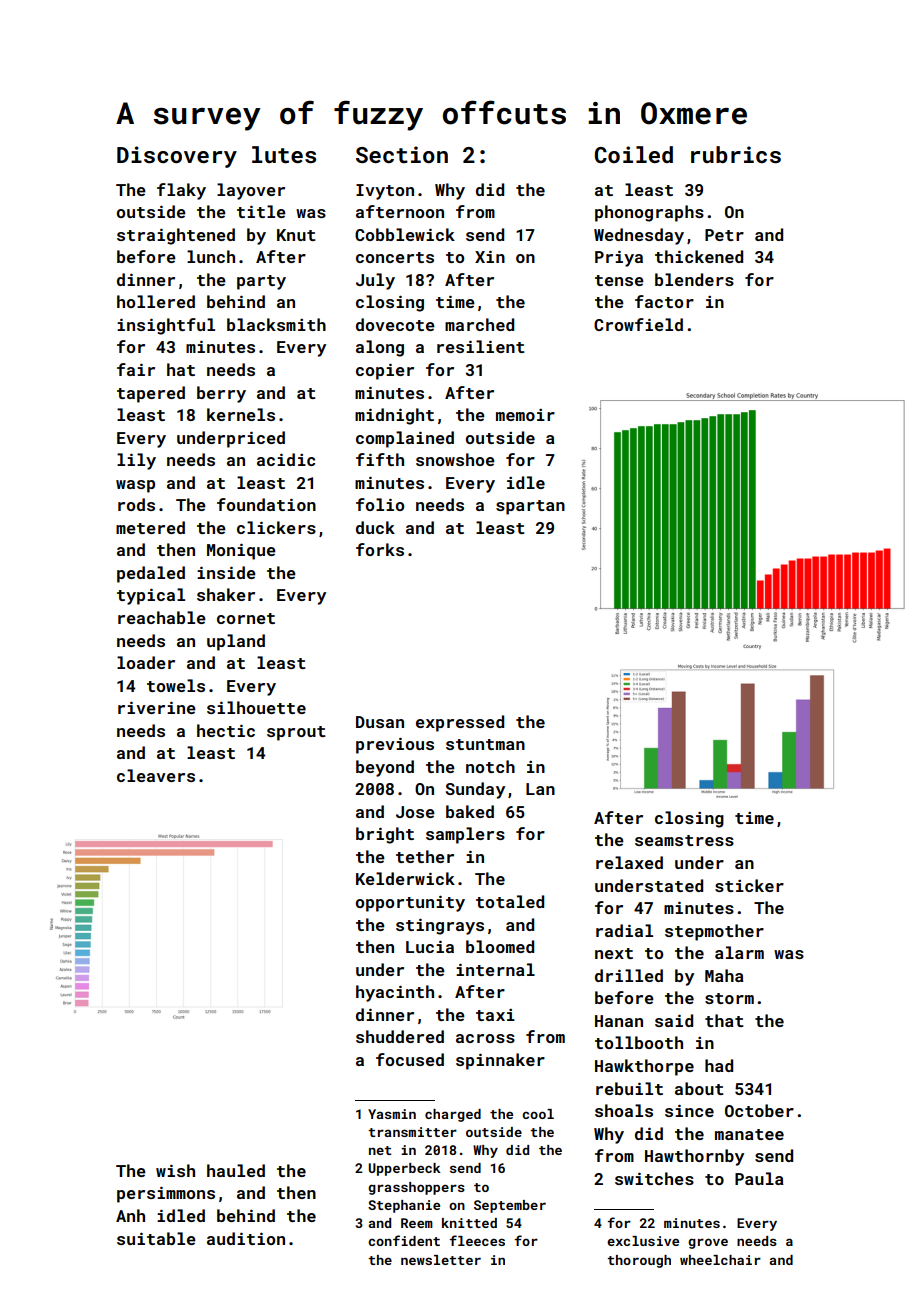 The height and width of the document is (1308, 924). Describe the element at coordinates (246, 618) in the document. I see `cornet` at that location.
